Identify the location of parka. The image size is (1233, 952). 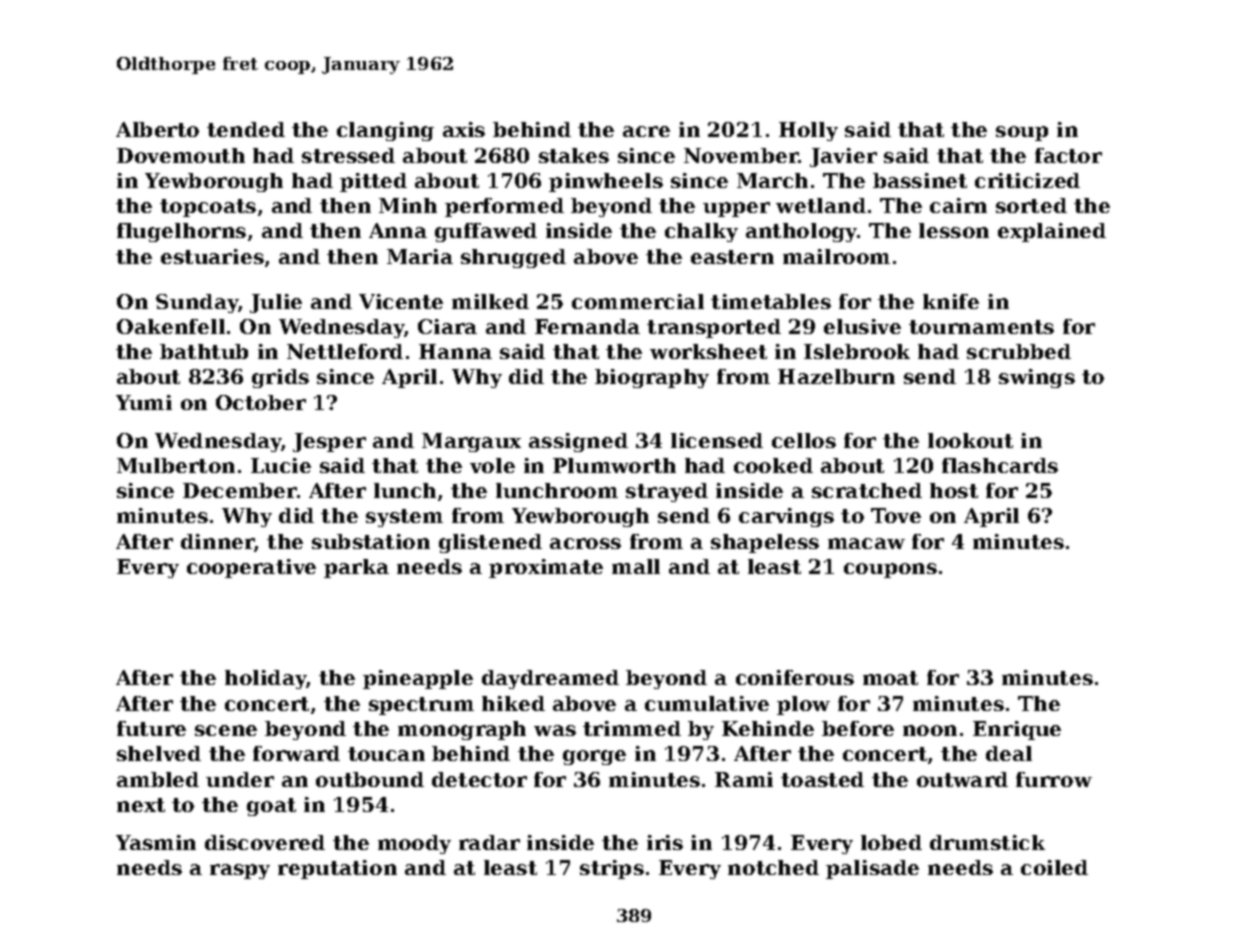
(356, 568).
